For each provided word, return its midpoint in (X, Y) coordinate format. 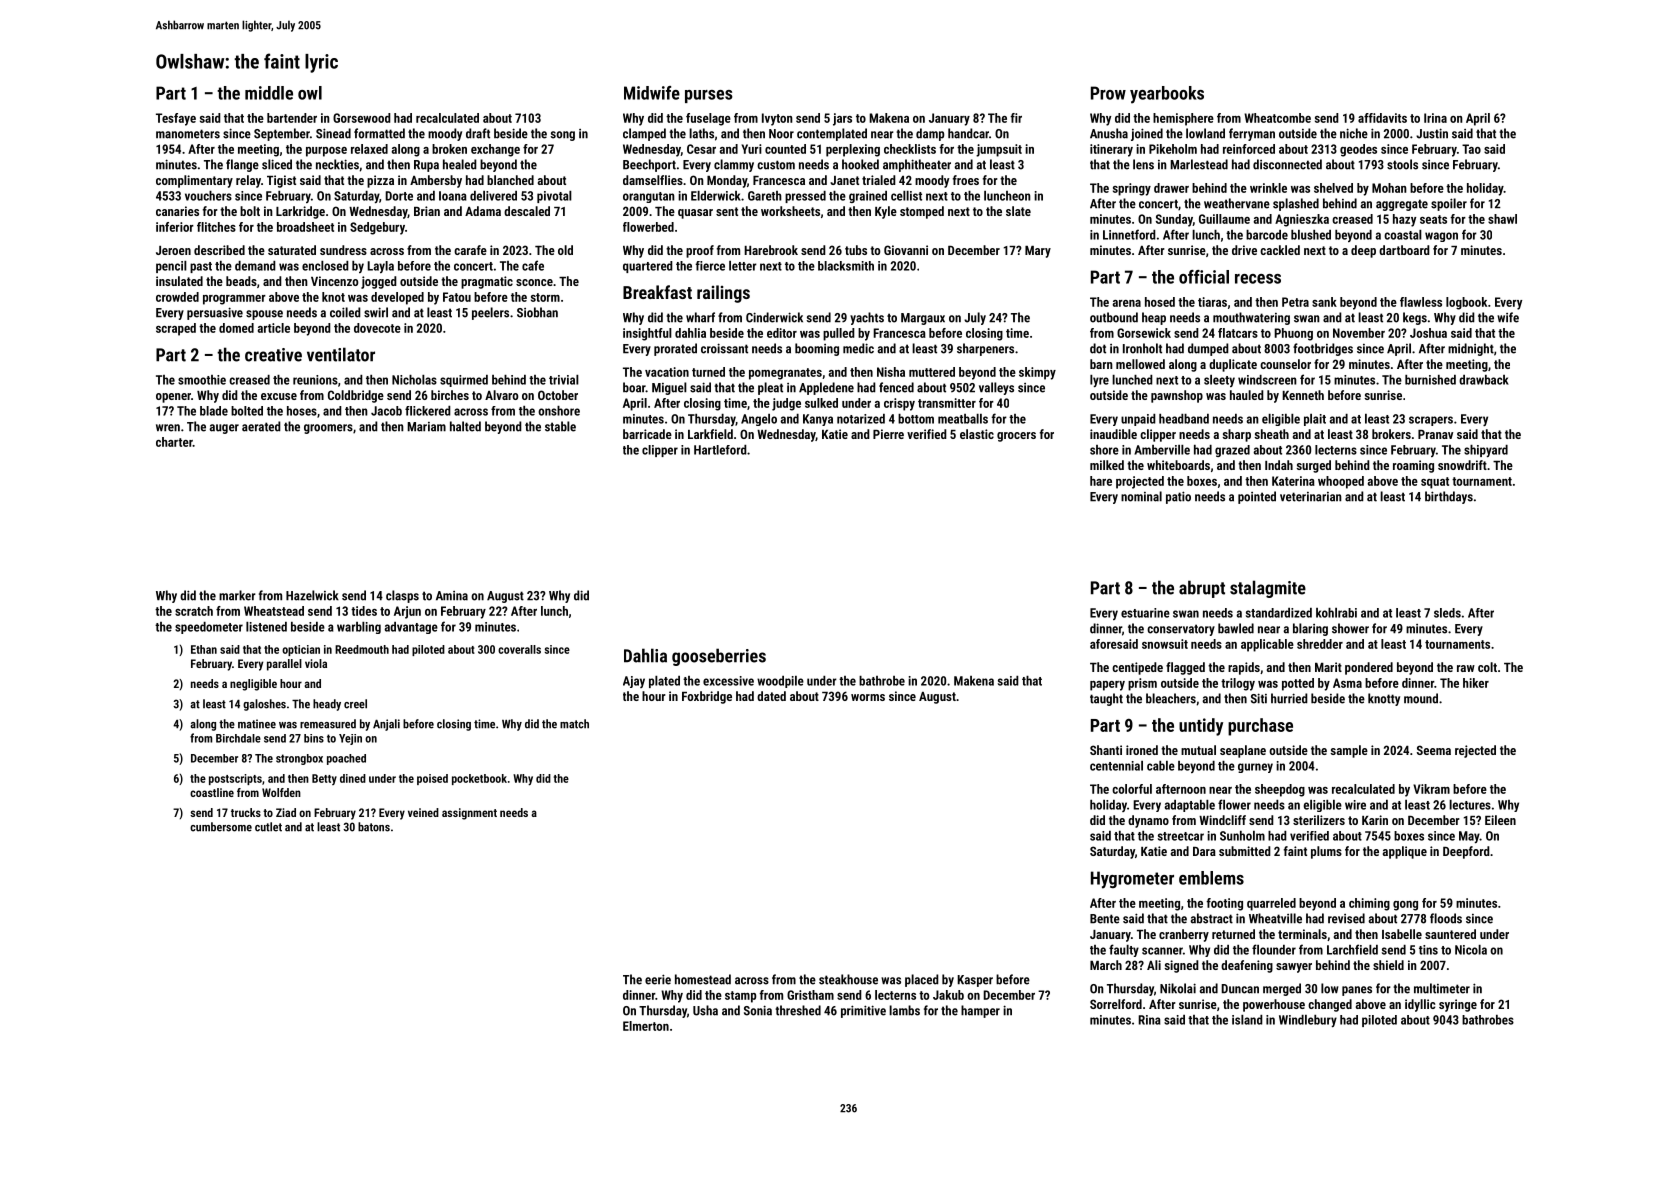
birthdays (1449, 497)
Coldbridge (356, 396)
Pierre (888, 434)
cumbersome (221, 827)
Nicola (1471, 950)
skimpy (1037, 373)
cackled (1280, 250)
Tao (1471, 149)
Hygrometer (1132, 880)
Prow (1108, 93)
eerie (658, 979)
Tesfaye (176, 119)
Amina (452, 596)
